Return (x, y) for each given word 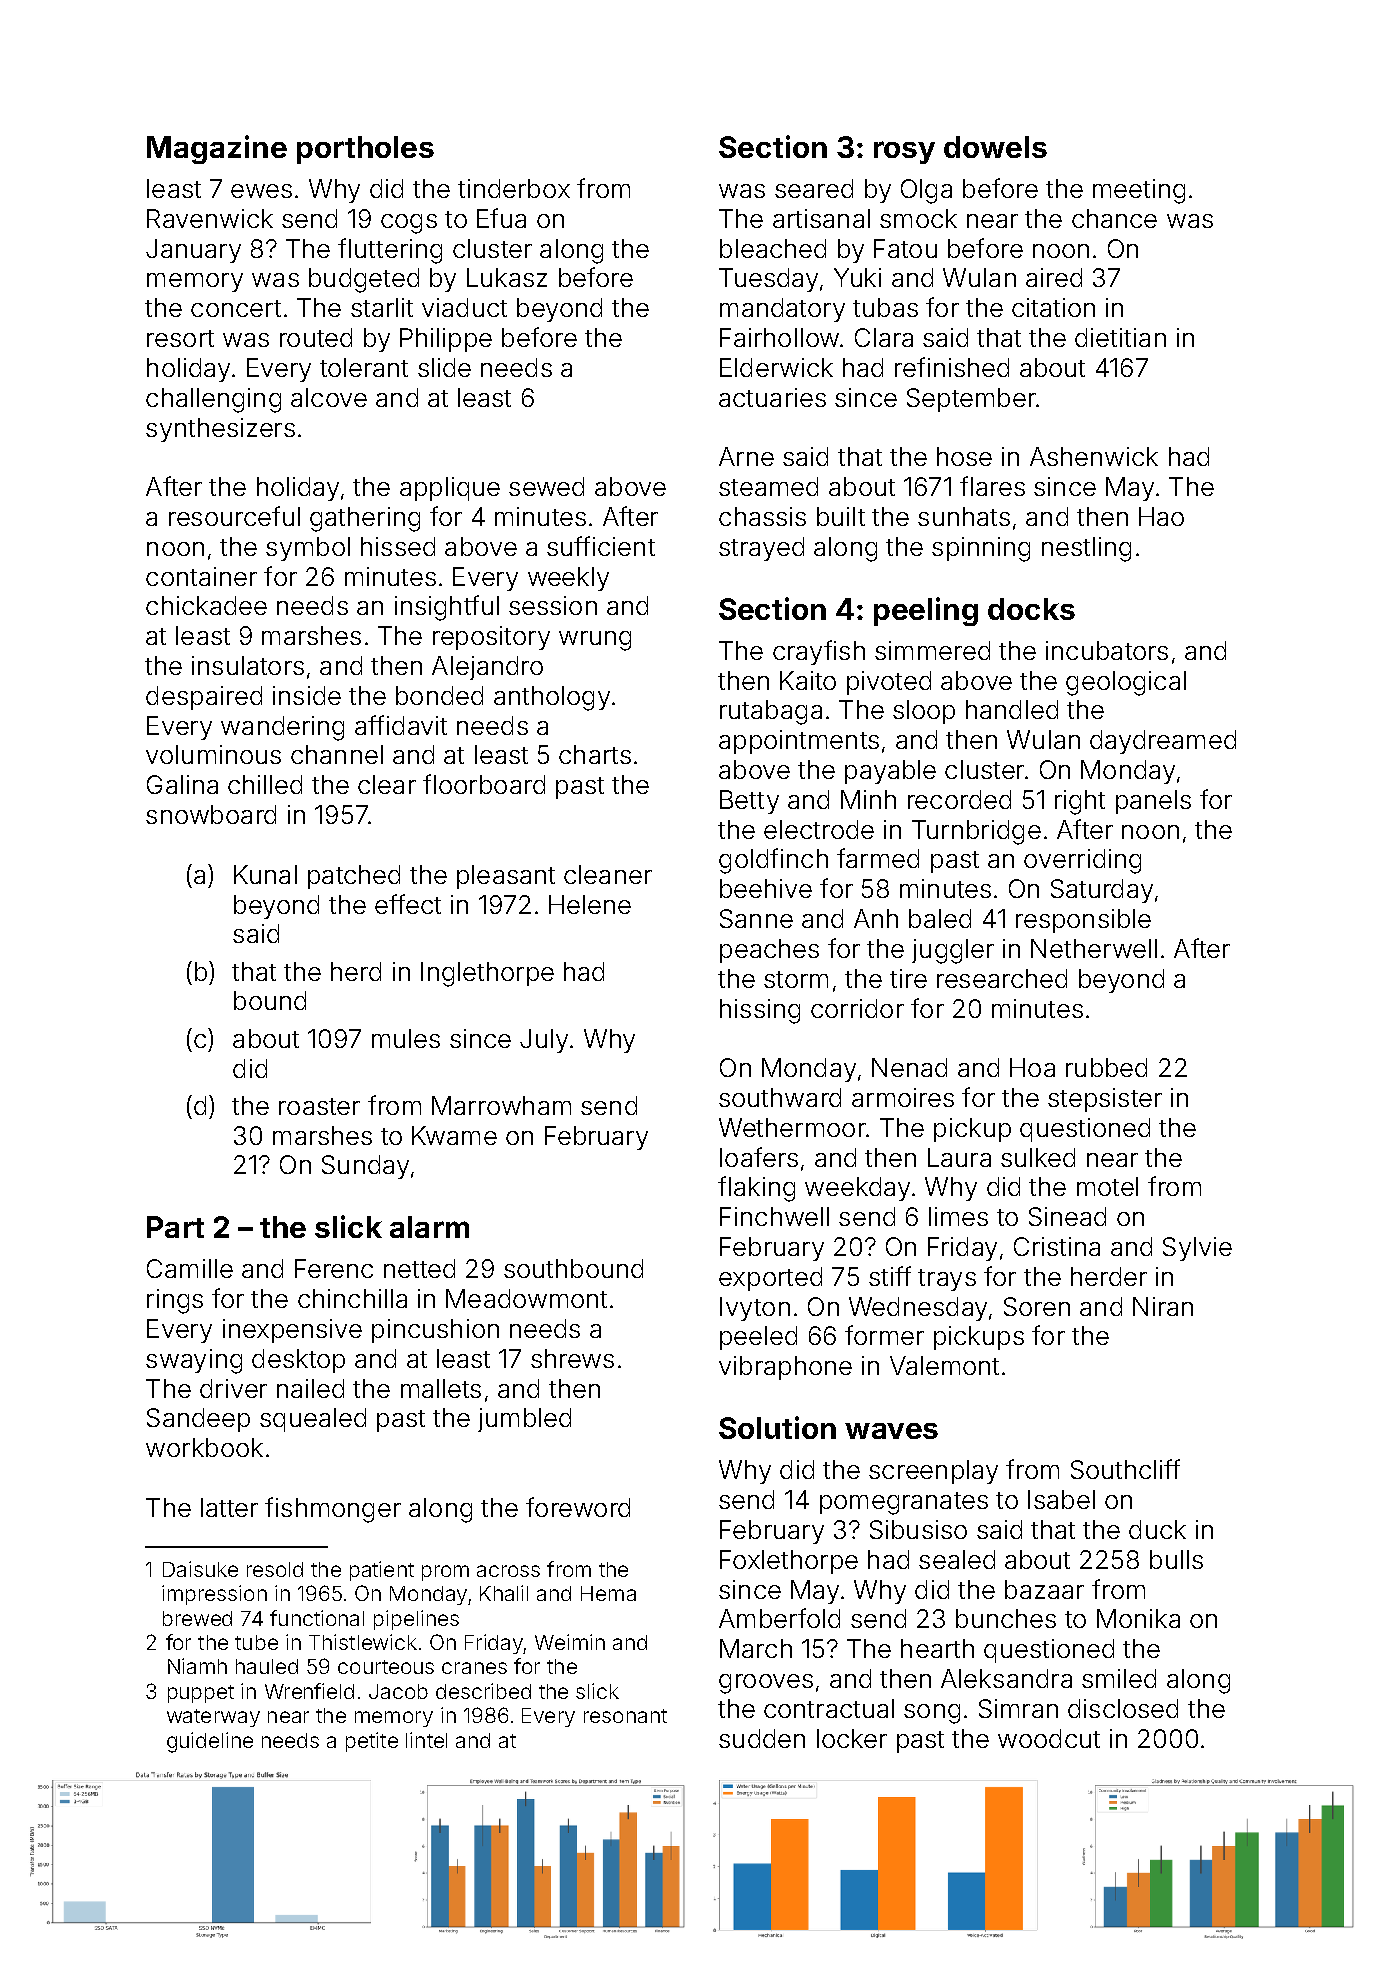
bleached (773, 248)
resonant (625, 1716)
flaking (756, 1189)
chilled (265, 784)
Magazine (217, 149)
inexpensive (292, 1331)
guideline (210, 1742)
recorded (959, 799)
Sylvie (1197, 1249)
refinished (952, 367)
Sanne (756, 918)
